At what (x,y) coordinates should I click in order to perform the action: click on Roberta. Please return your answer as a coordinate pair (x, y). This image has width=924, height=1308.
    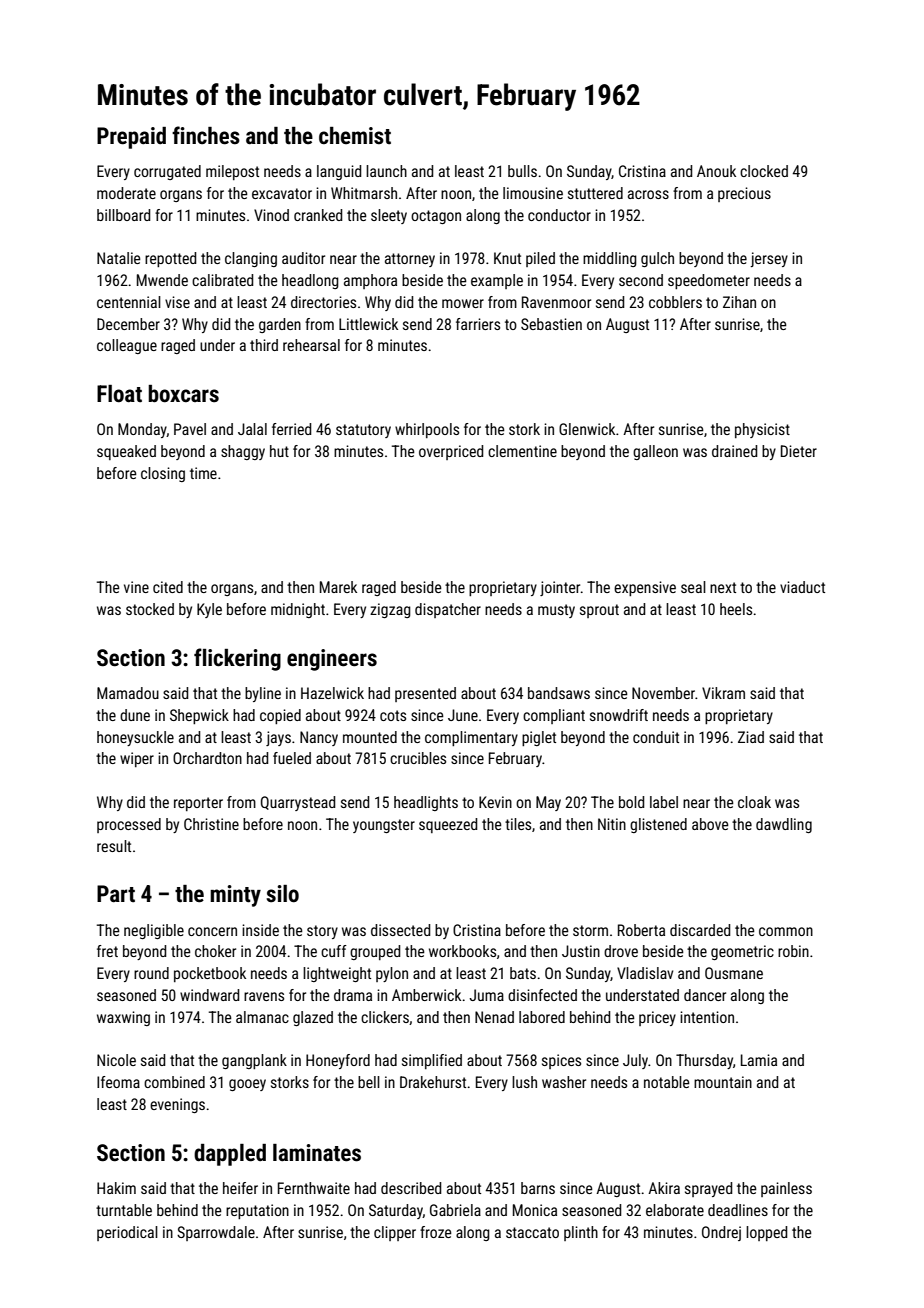
    Looking at the image, I should click on (641, 930).
